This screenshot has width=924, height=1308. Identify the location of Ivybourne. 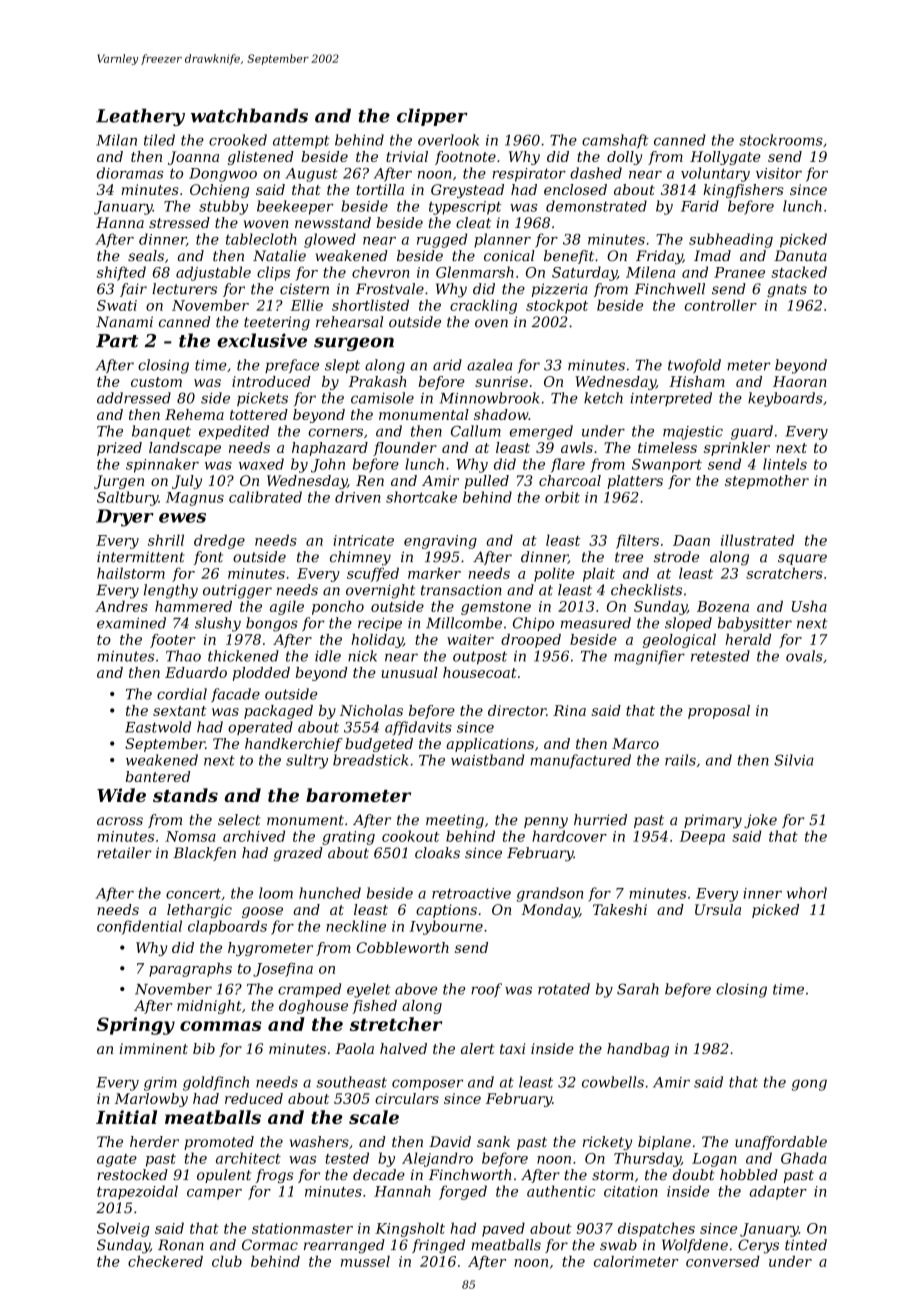
(446, 927).
